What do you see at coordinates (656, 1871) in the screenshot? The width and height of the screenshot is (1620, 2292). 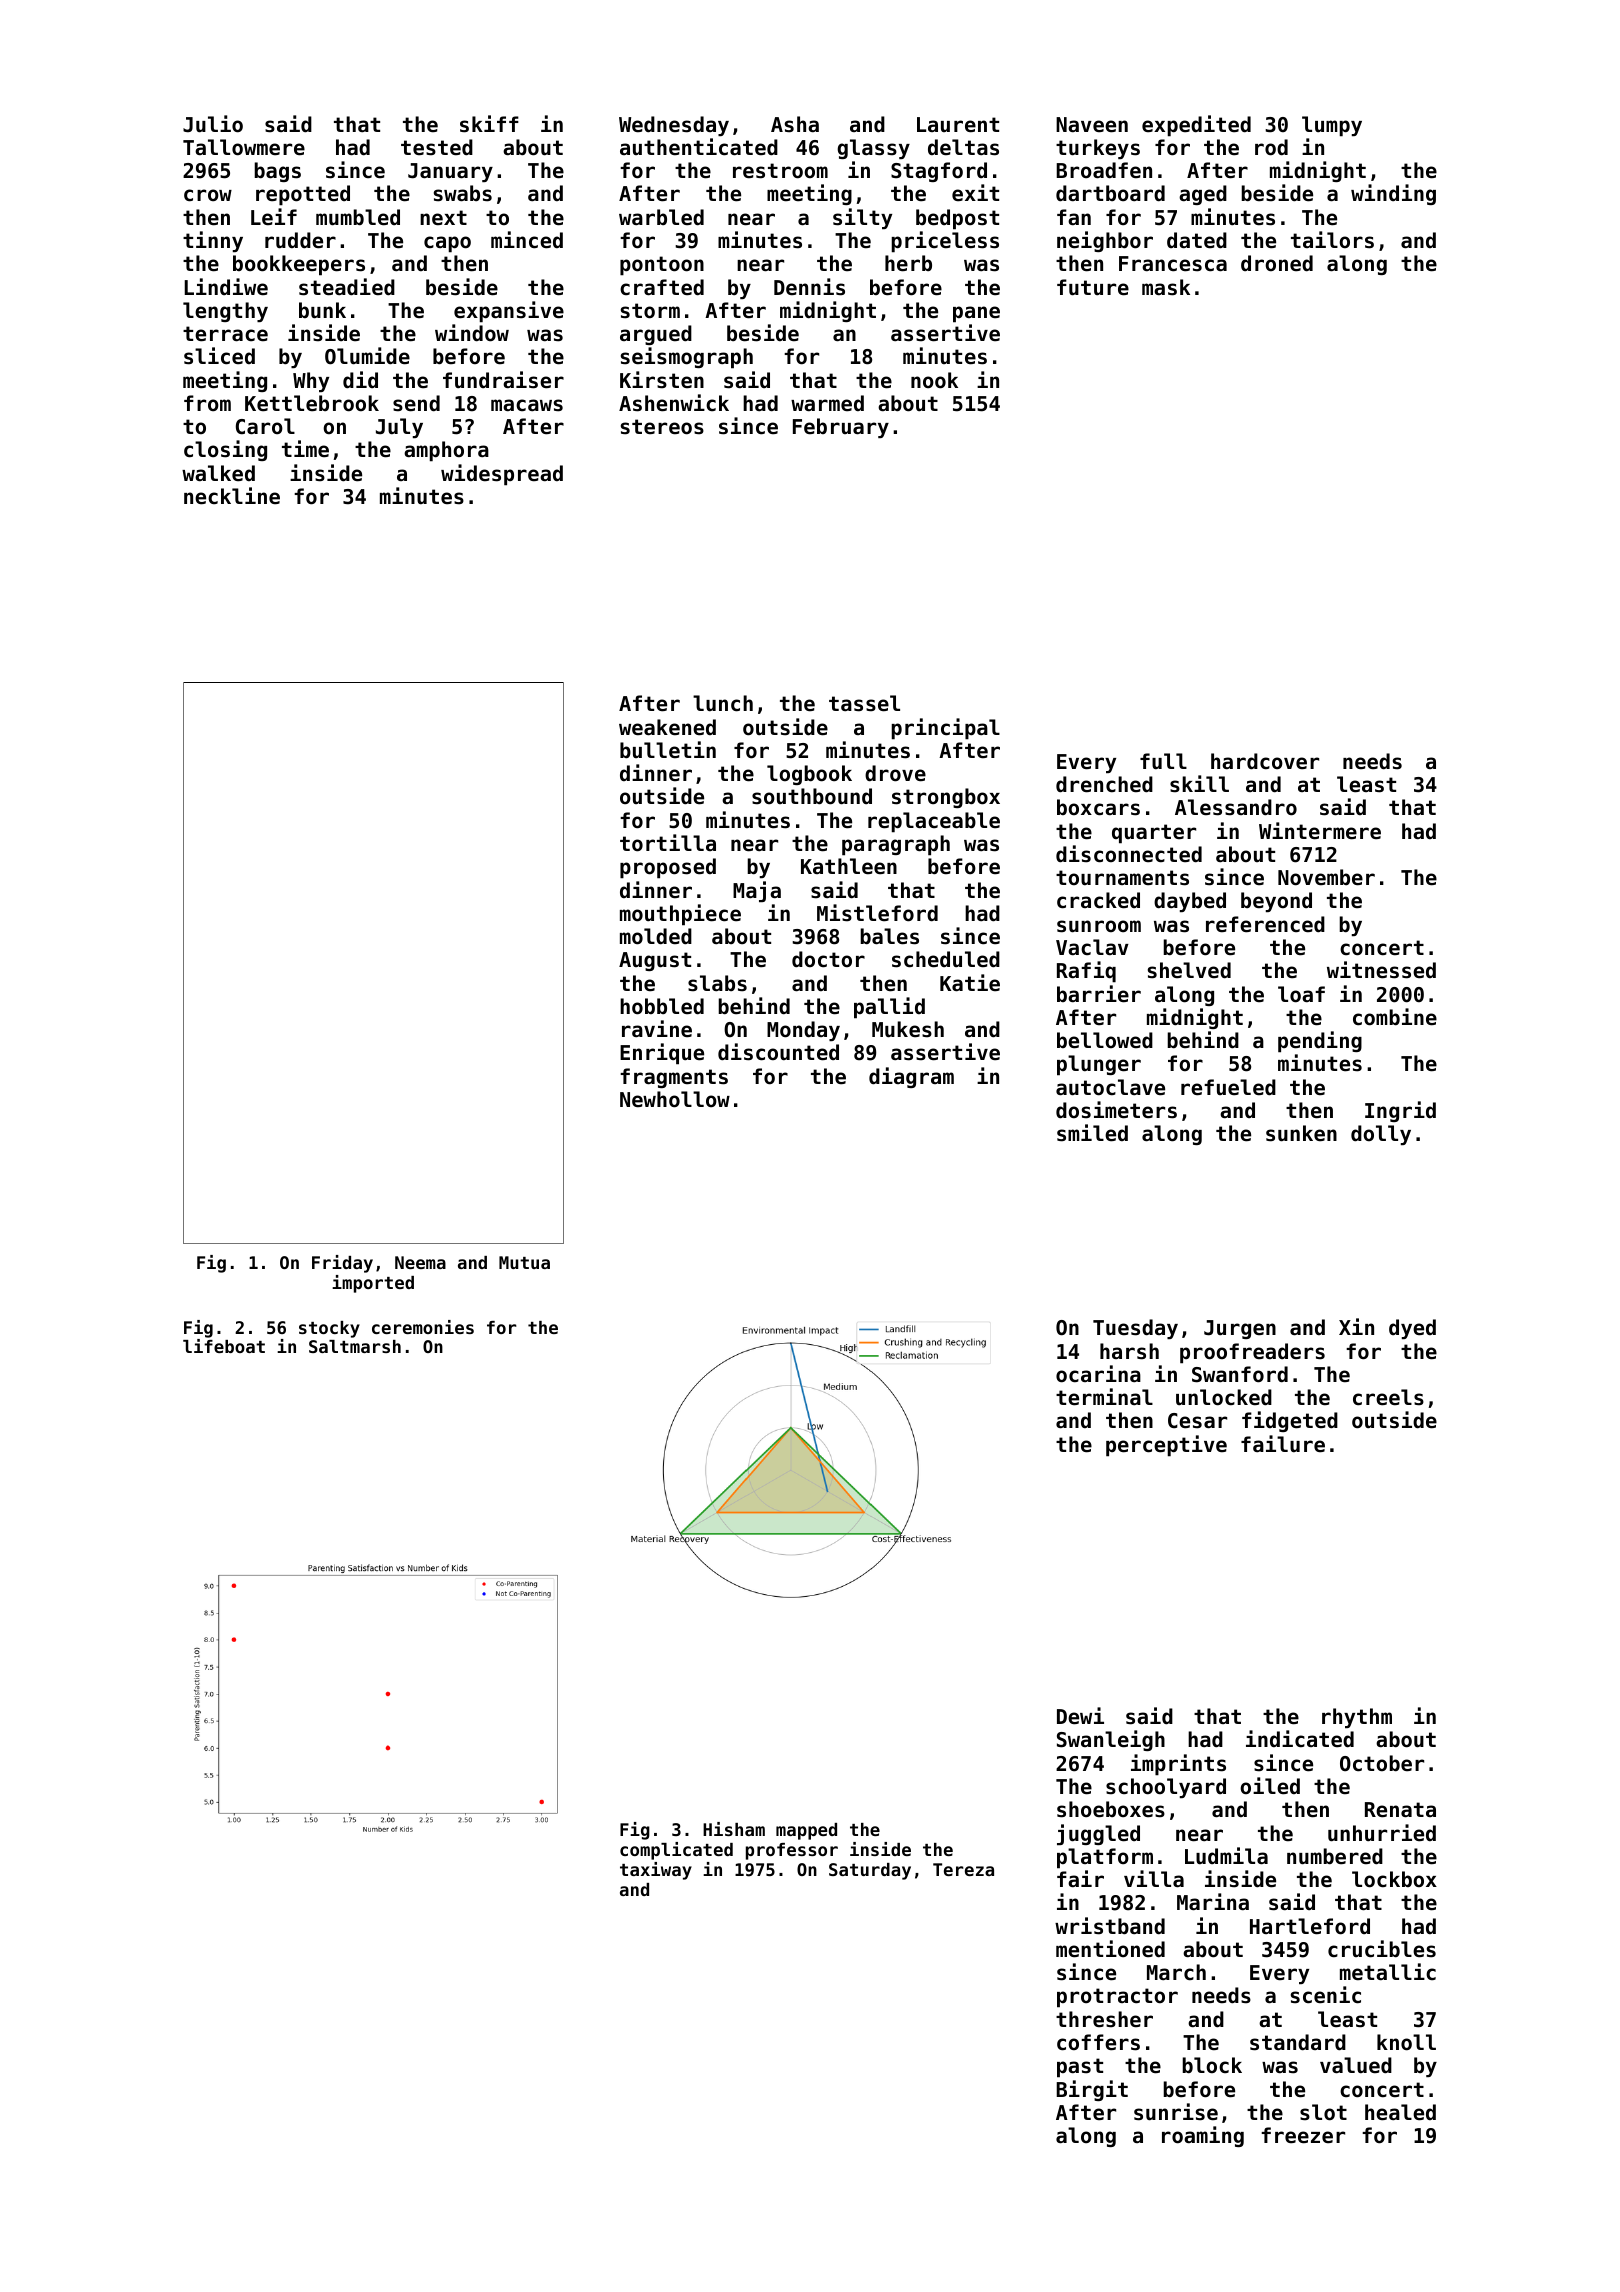 I see `taxiway` at bounding box center [656, 1871].
